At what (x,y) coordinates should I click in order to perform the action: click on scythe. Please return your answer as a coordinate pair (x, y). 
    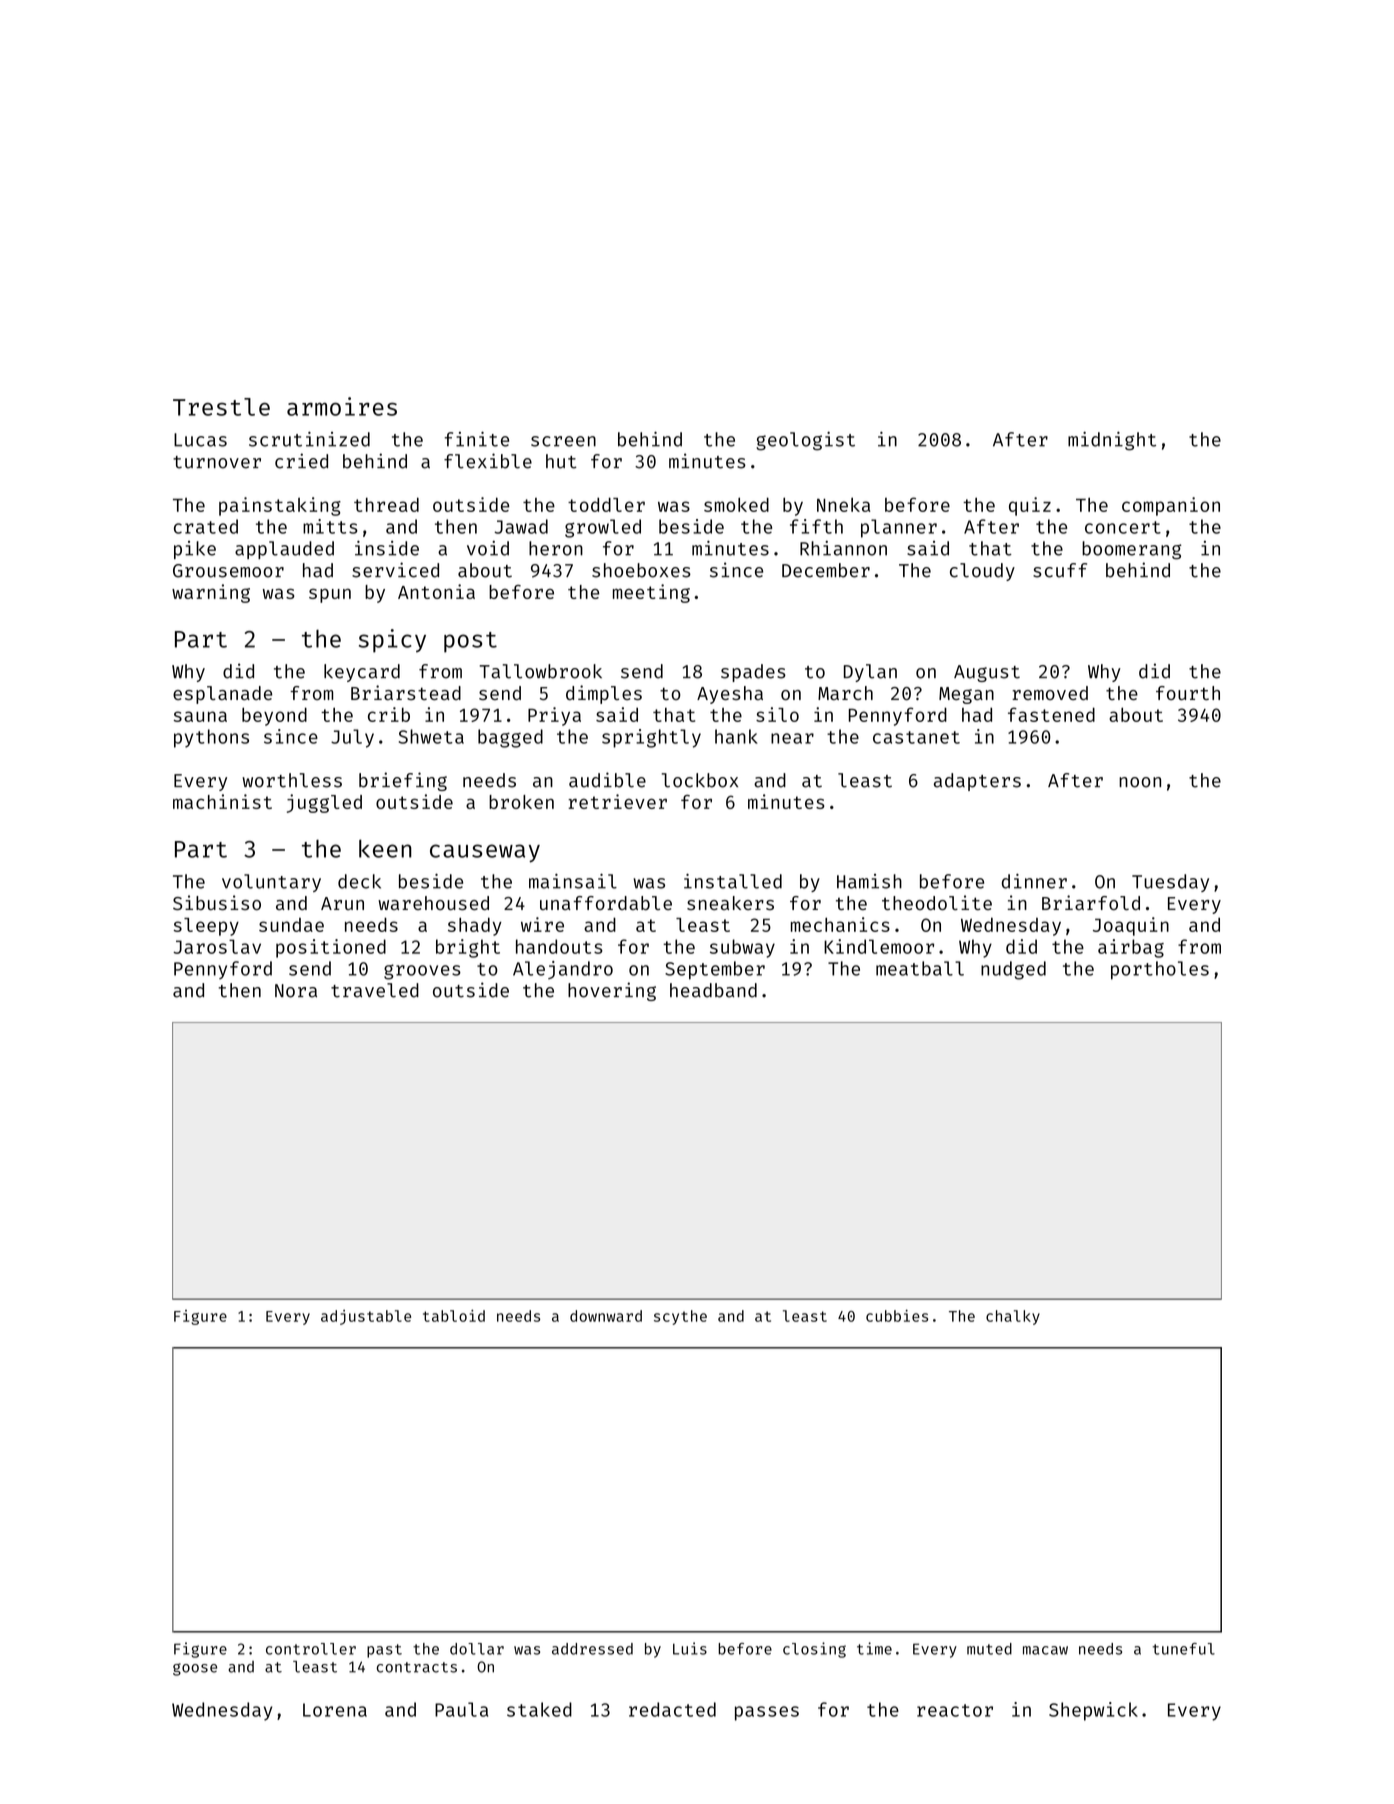
    Looking at the image, I should click on (680, 1317).
